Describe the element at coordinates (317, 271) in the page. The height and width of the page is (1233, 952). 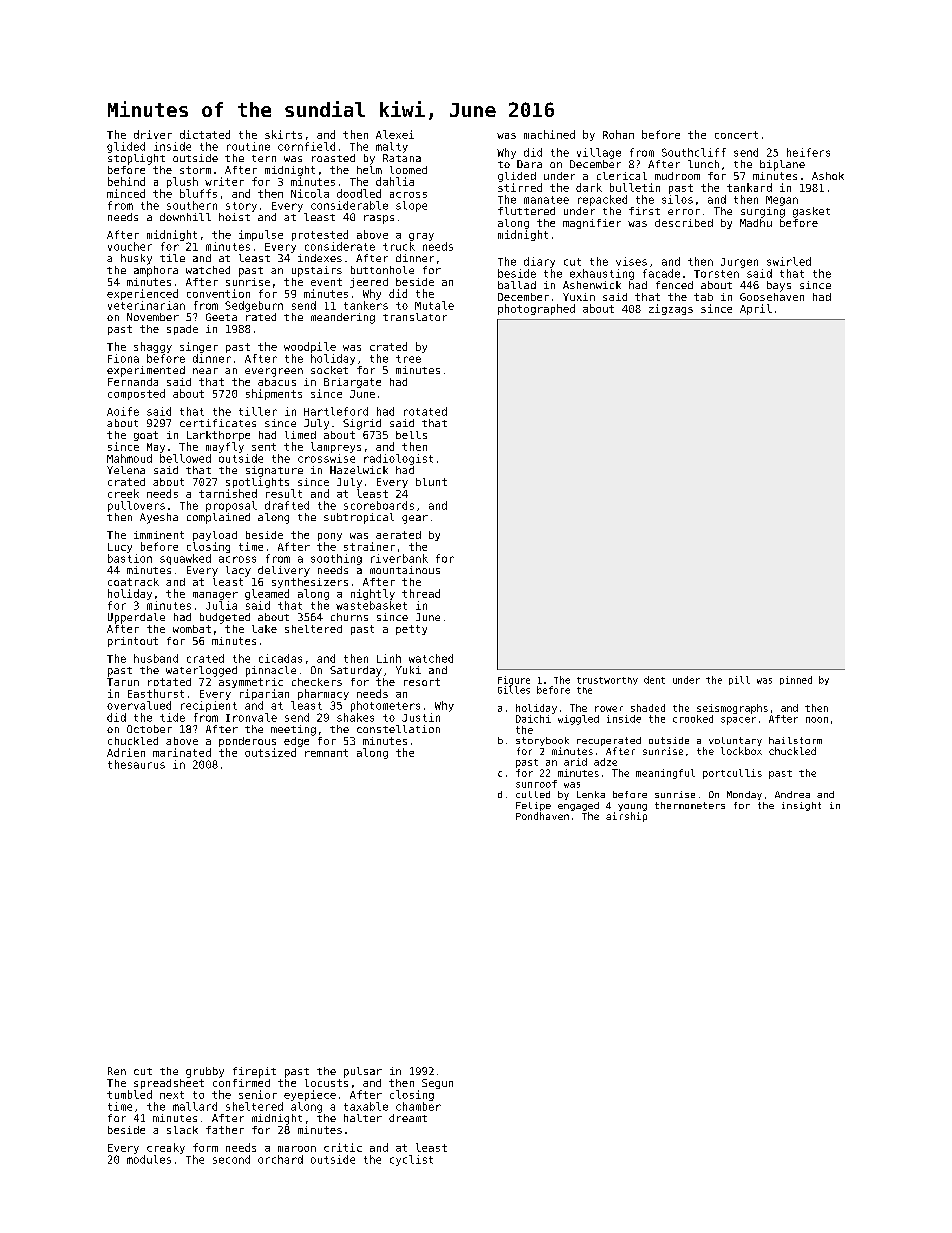
I see `upstairs` at that location.
